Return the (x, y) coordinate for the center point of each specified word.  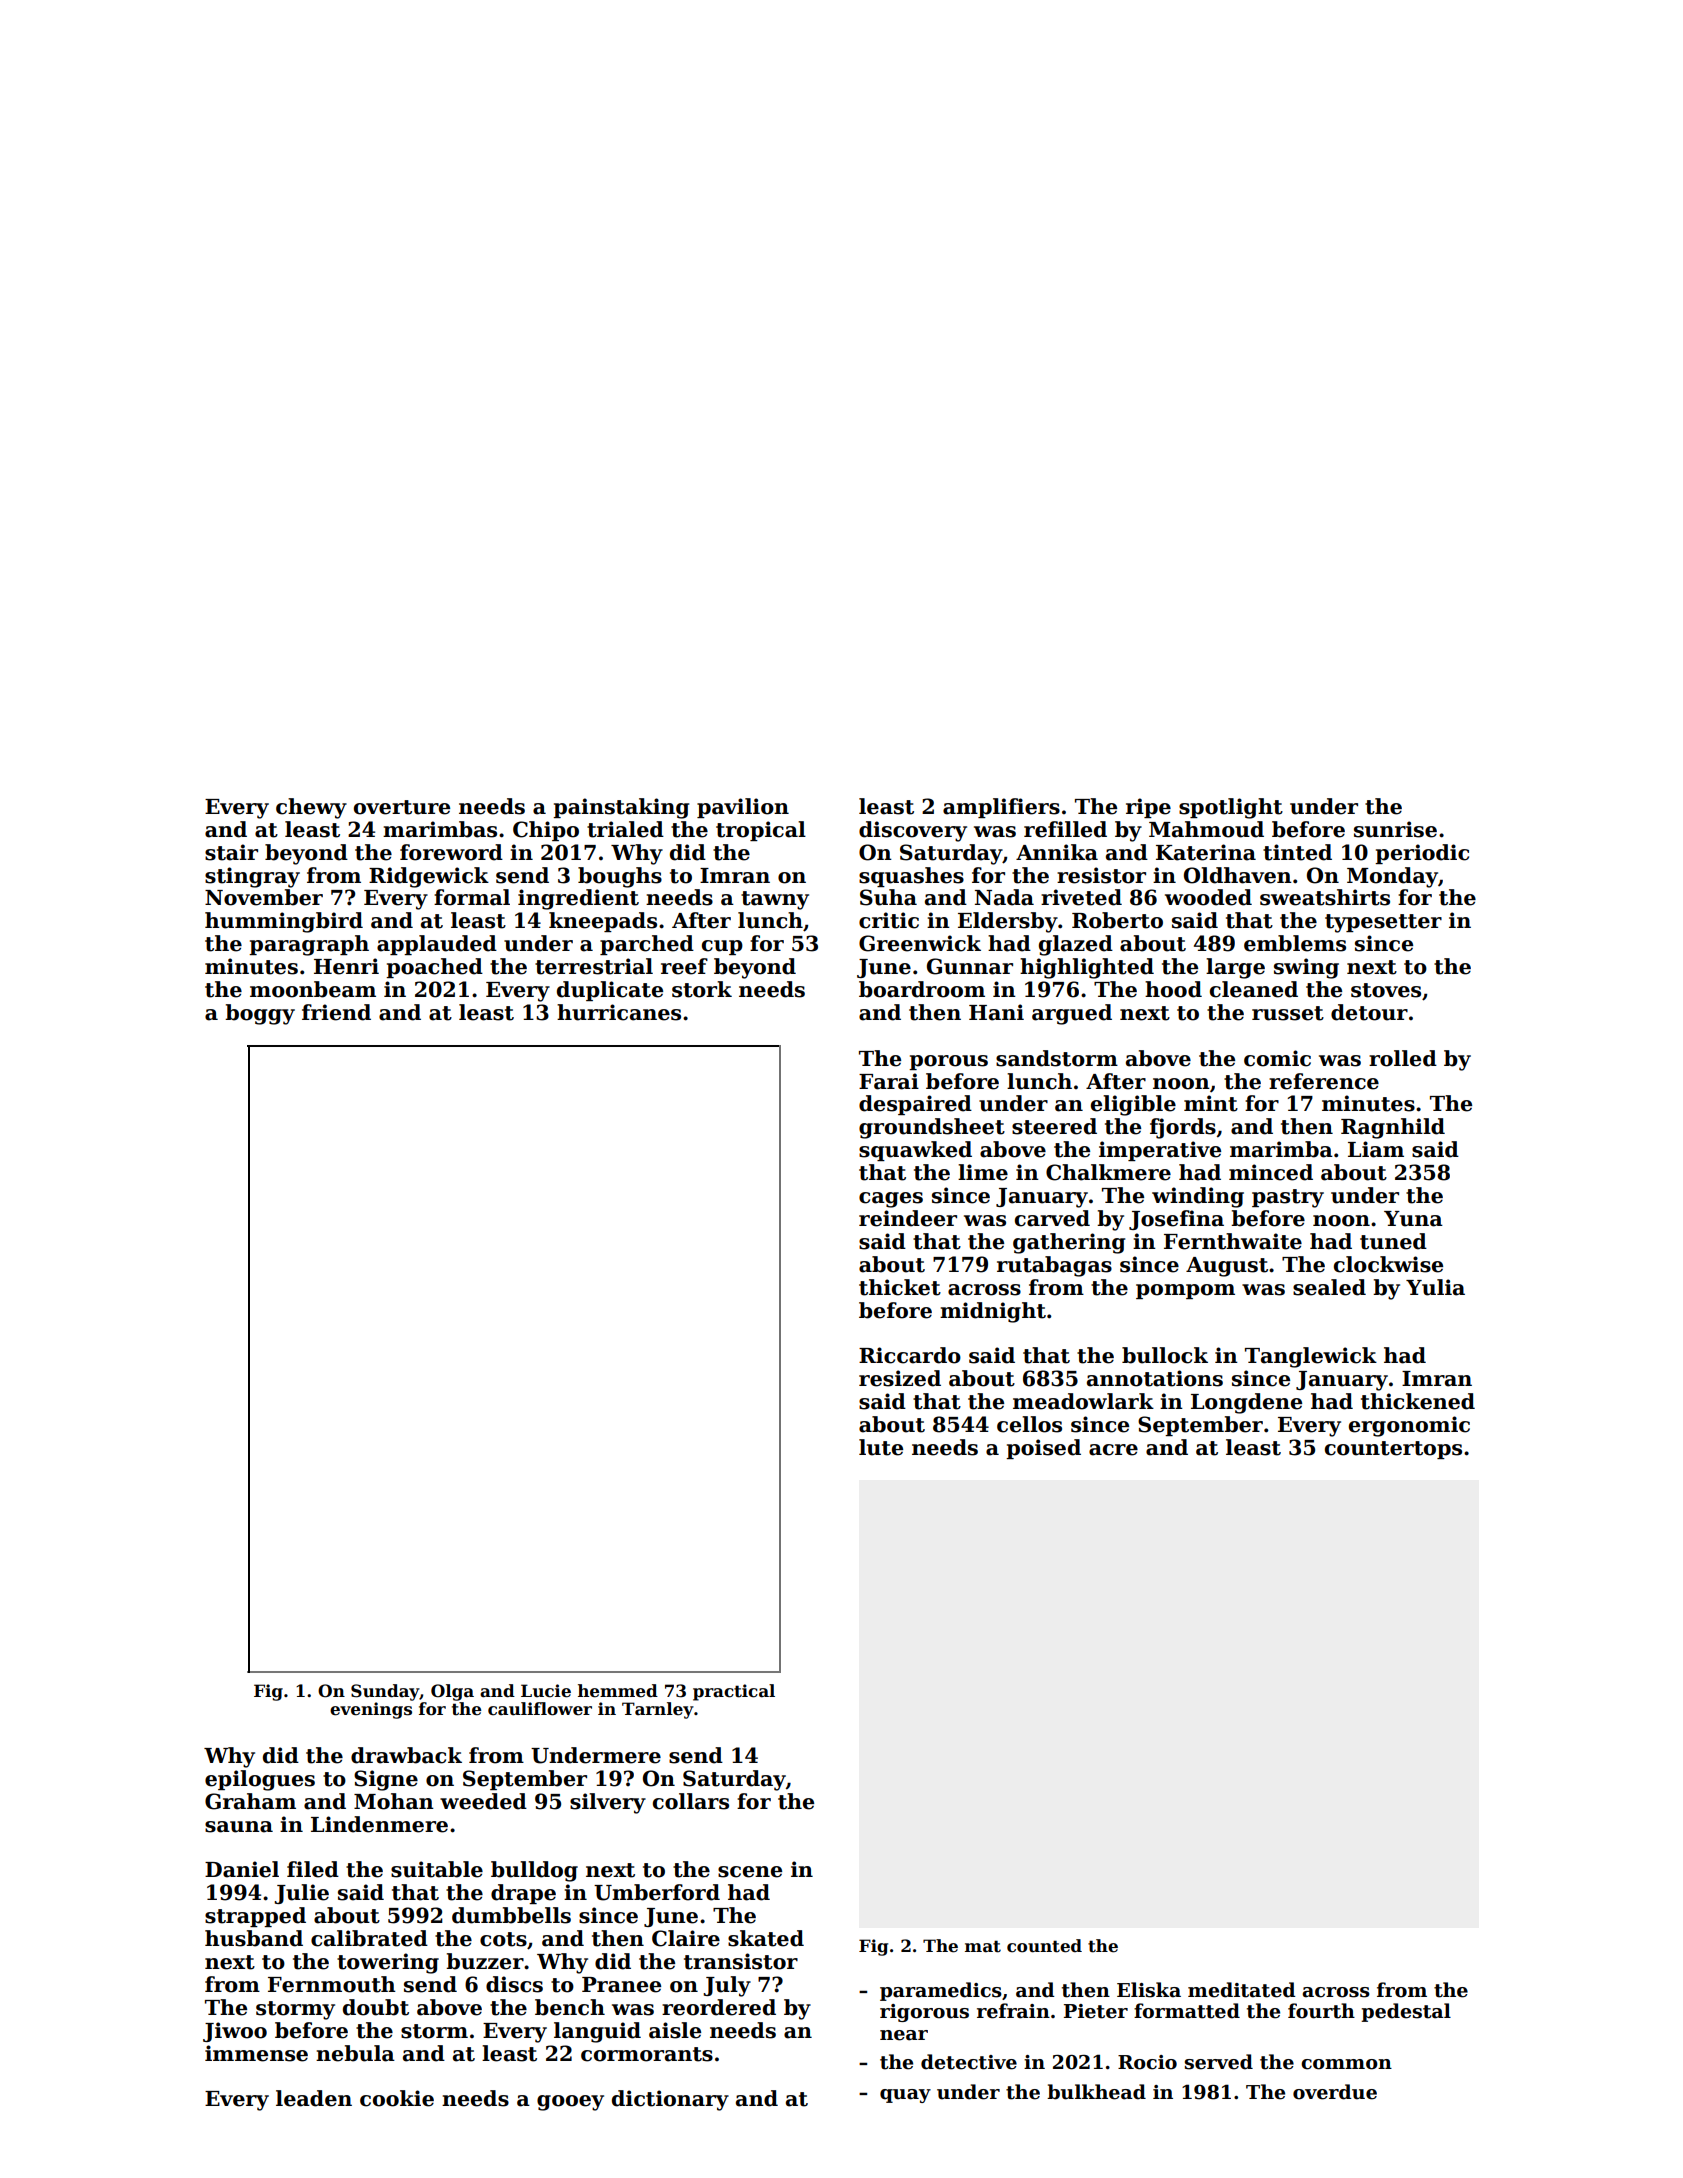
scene (750, 1872)
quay (905, 2096)
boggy (260, 1014)
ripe (1148, 808)
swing (1306, 968)
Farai (889, 1081)
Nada (1004, 897)
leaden (314, 2098)
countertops (1393, 1450)
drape (523, 1894)
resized (900, 1378)
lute (881, 1447)
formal (472, 897)
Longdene (1246, 1403)
